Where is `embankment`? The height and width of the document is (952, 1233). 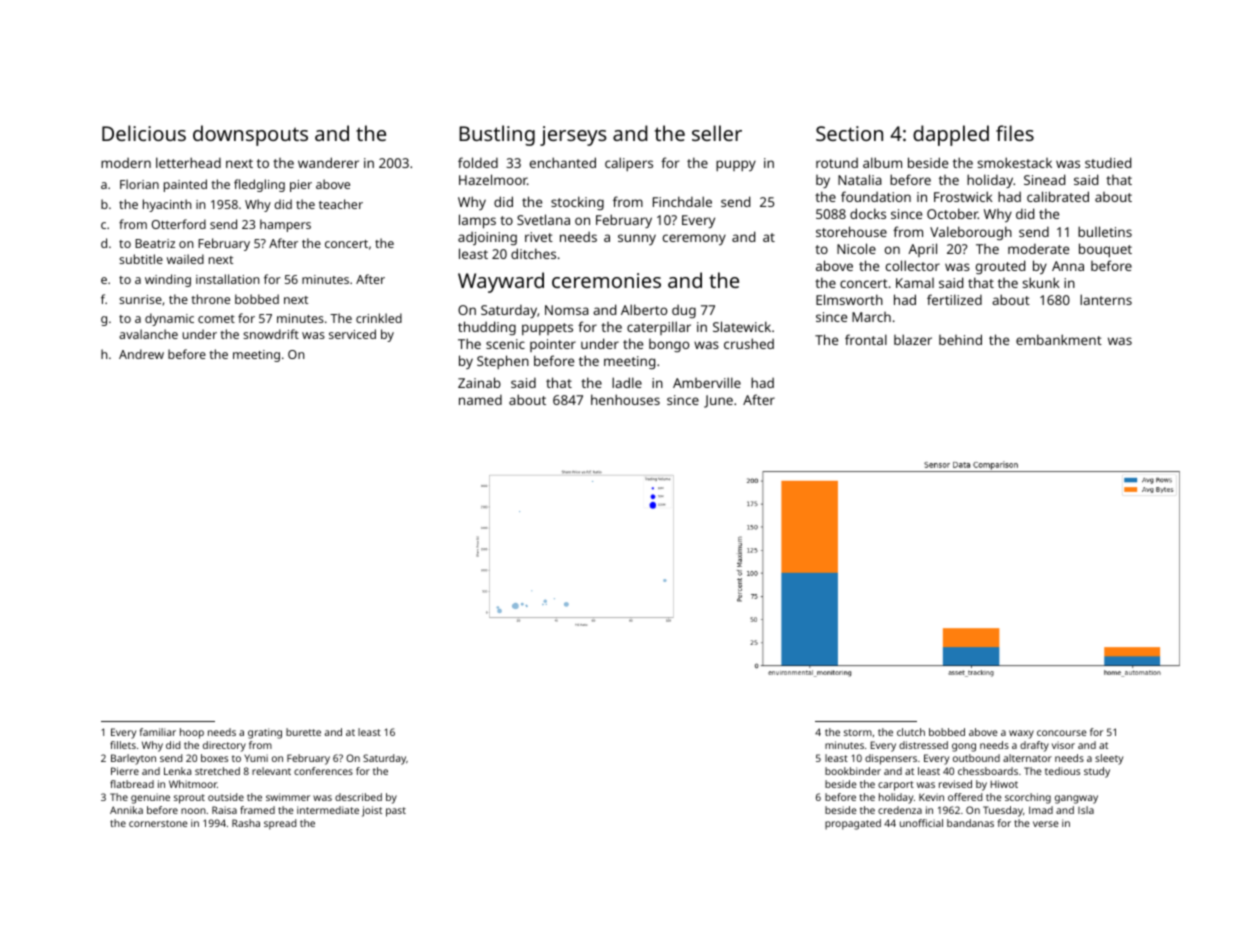 embankment is located at coordinates (1059, 339).
